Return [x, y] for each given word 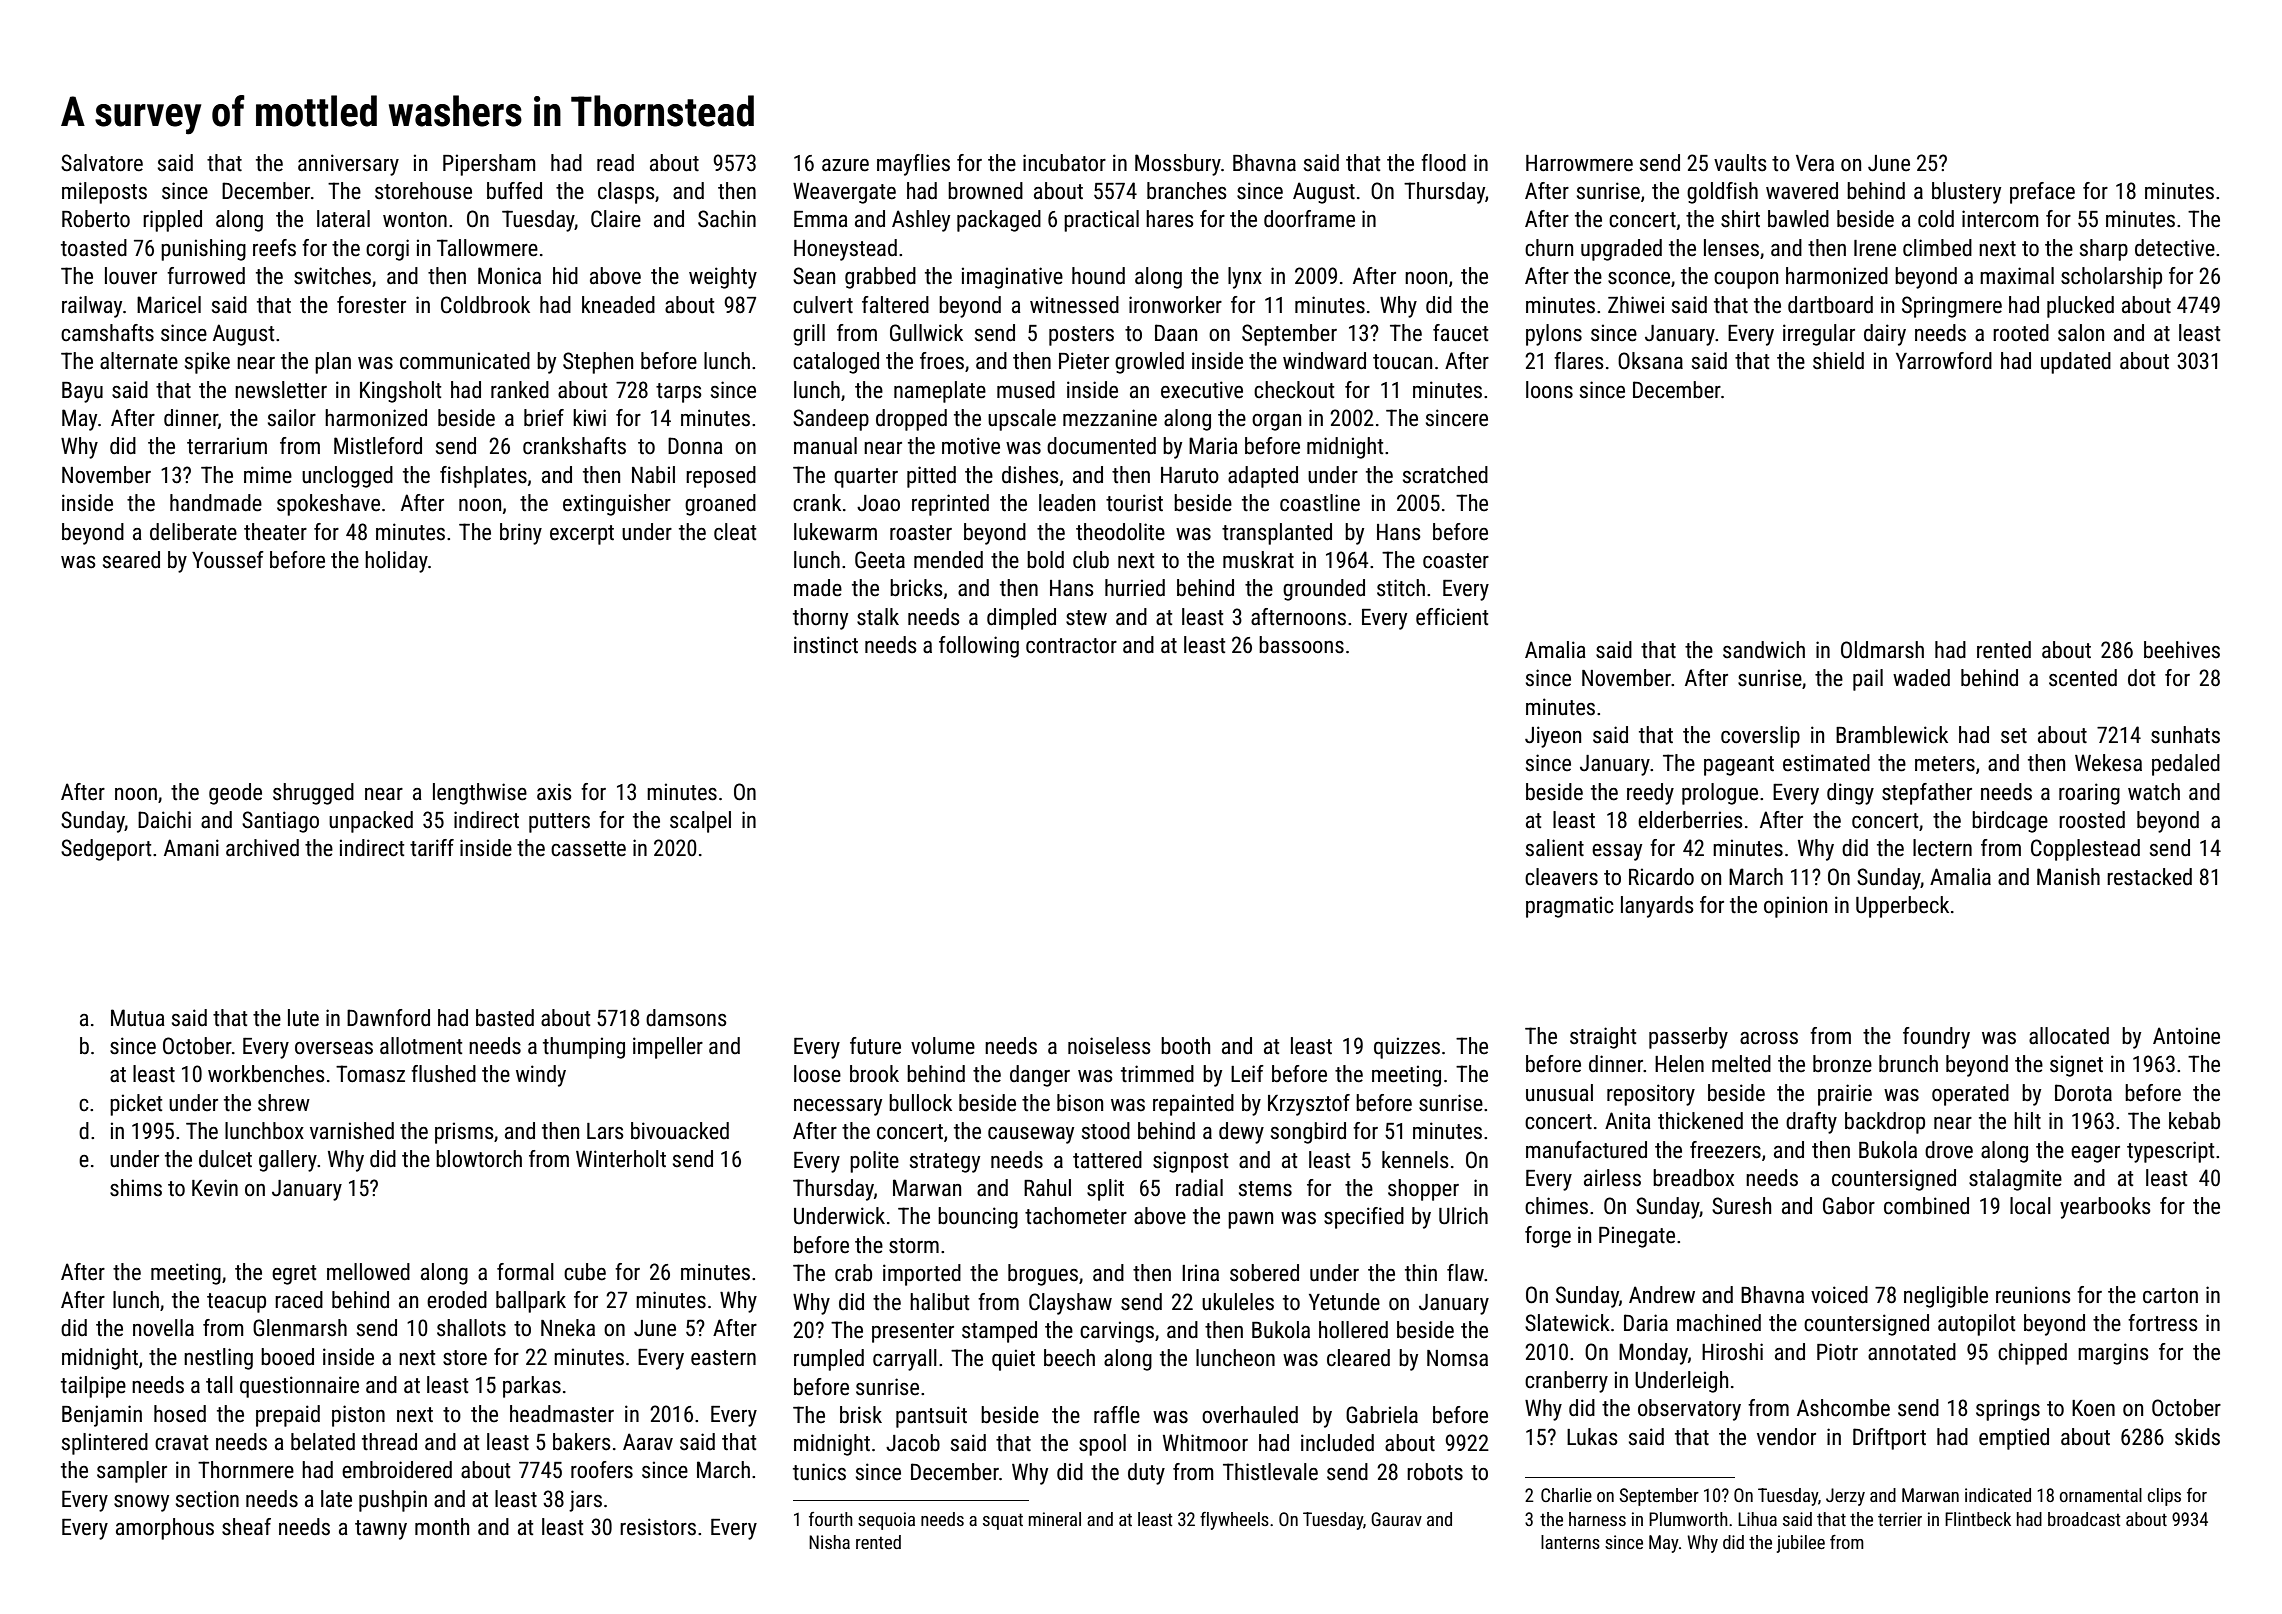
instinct [826, 645]
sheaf [246, 1527]
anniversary [348, 165]
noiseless [1109, 1046]
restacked [2149, 877]
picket [136, 1105]
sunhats [2185, 735]
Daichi [164, 820]
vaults [1740, 163]
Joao [878, 503]
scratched [1445, 475]
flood [1443, 163]
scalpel [700, 822]
